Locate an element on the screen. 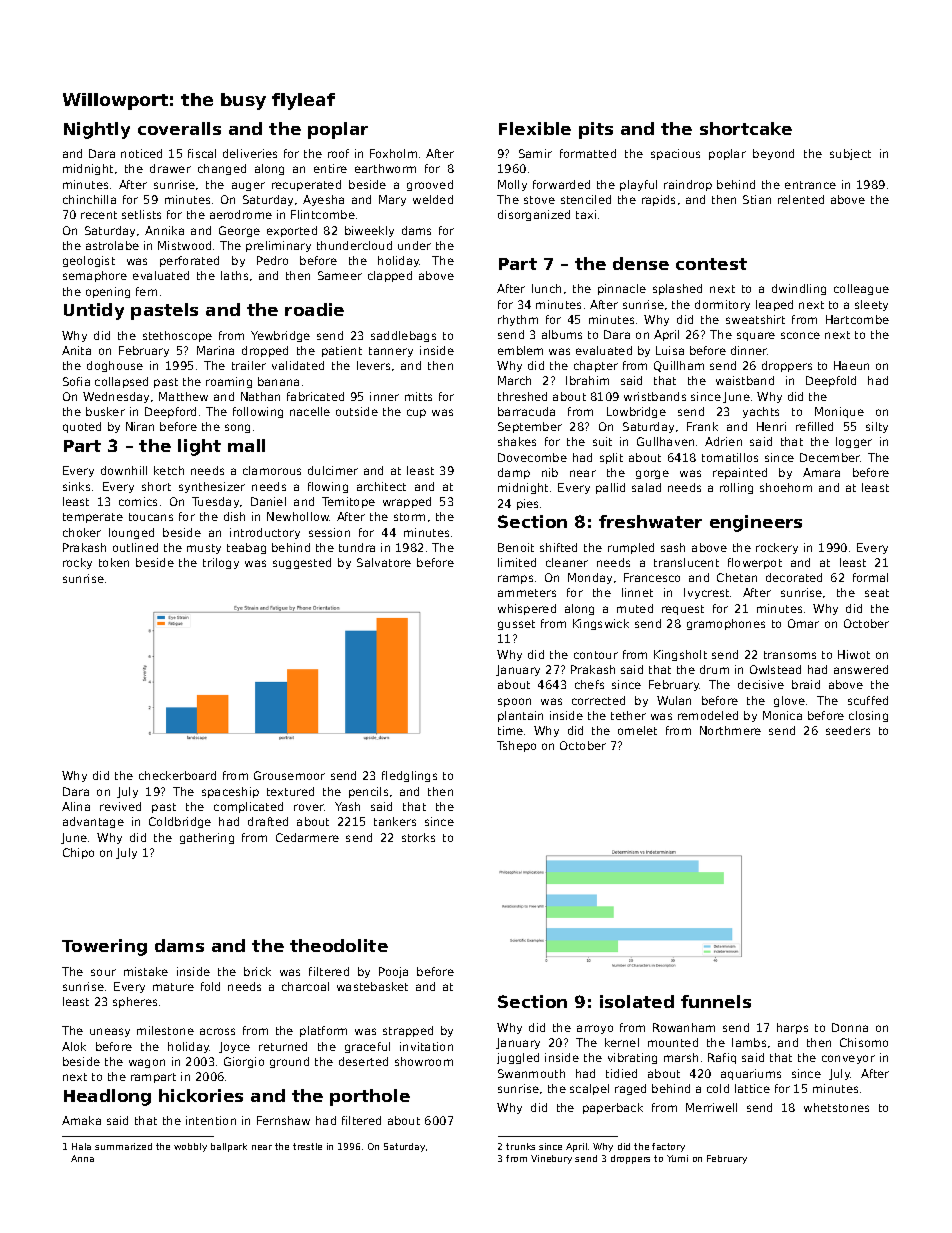 The width and height of the screenshot is (952, 1233). wobbly is located at coordinates (190, 1147).
